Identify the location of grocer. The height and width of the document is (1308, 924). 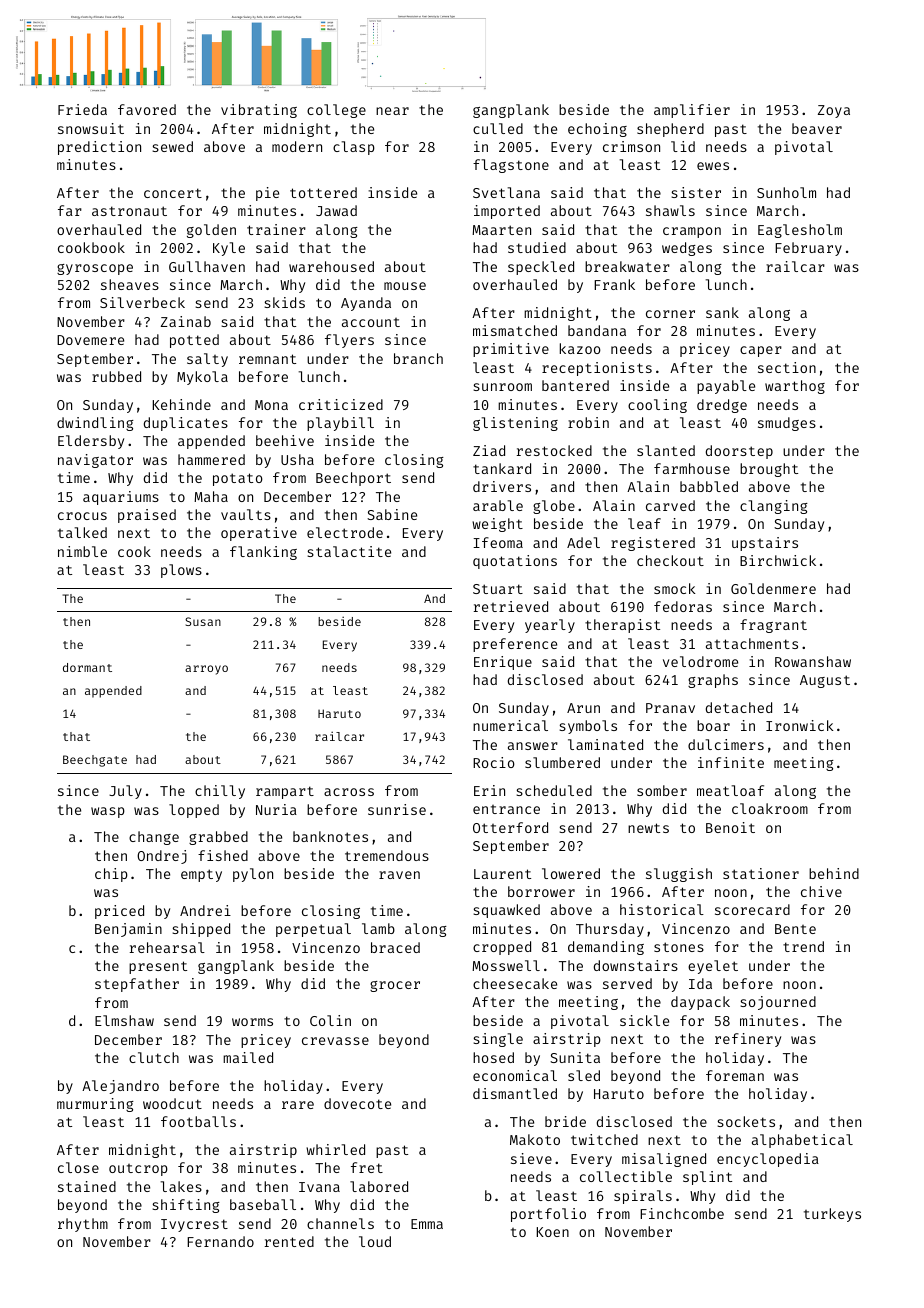
(395, 986).
